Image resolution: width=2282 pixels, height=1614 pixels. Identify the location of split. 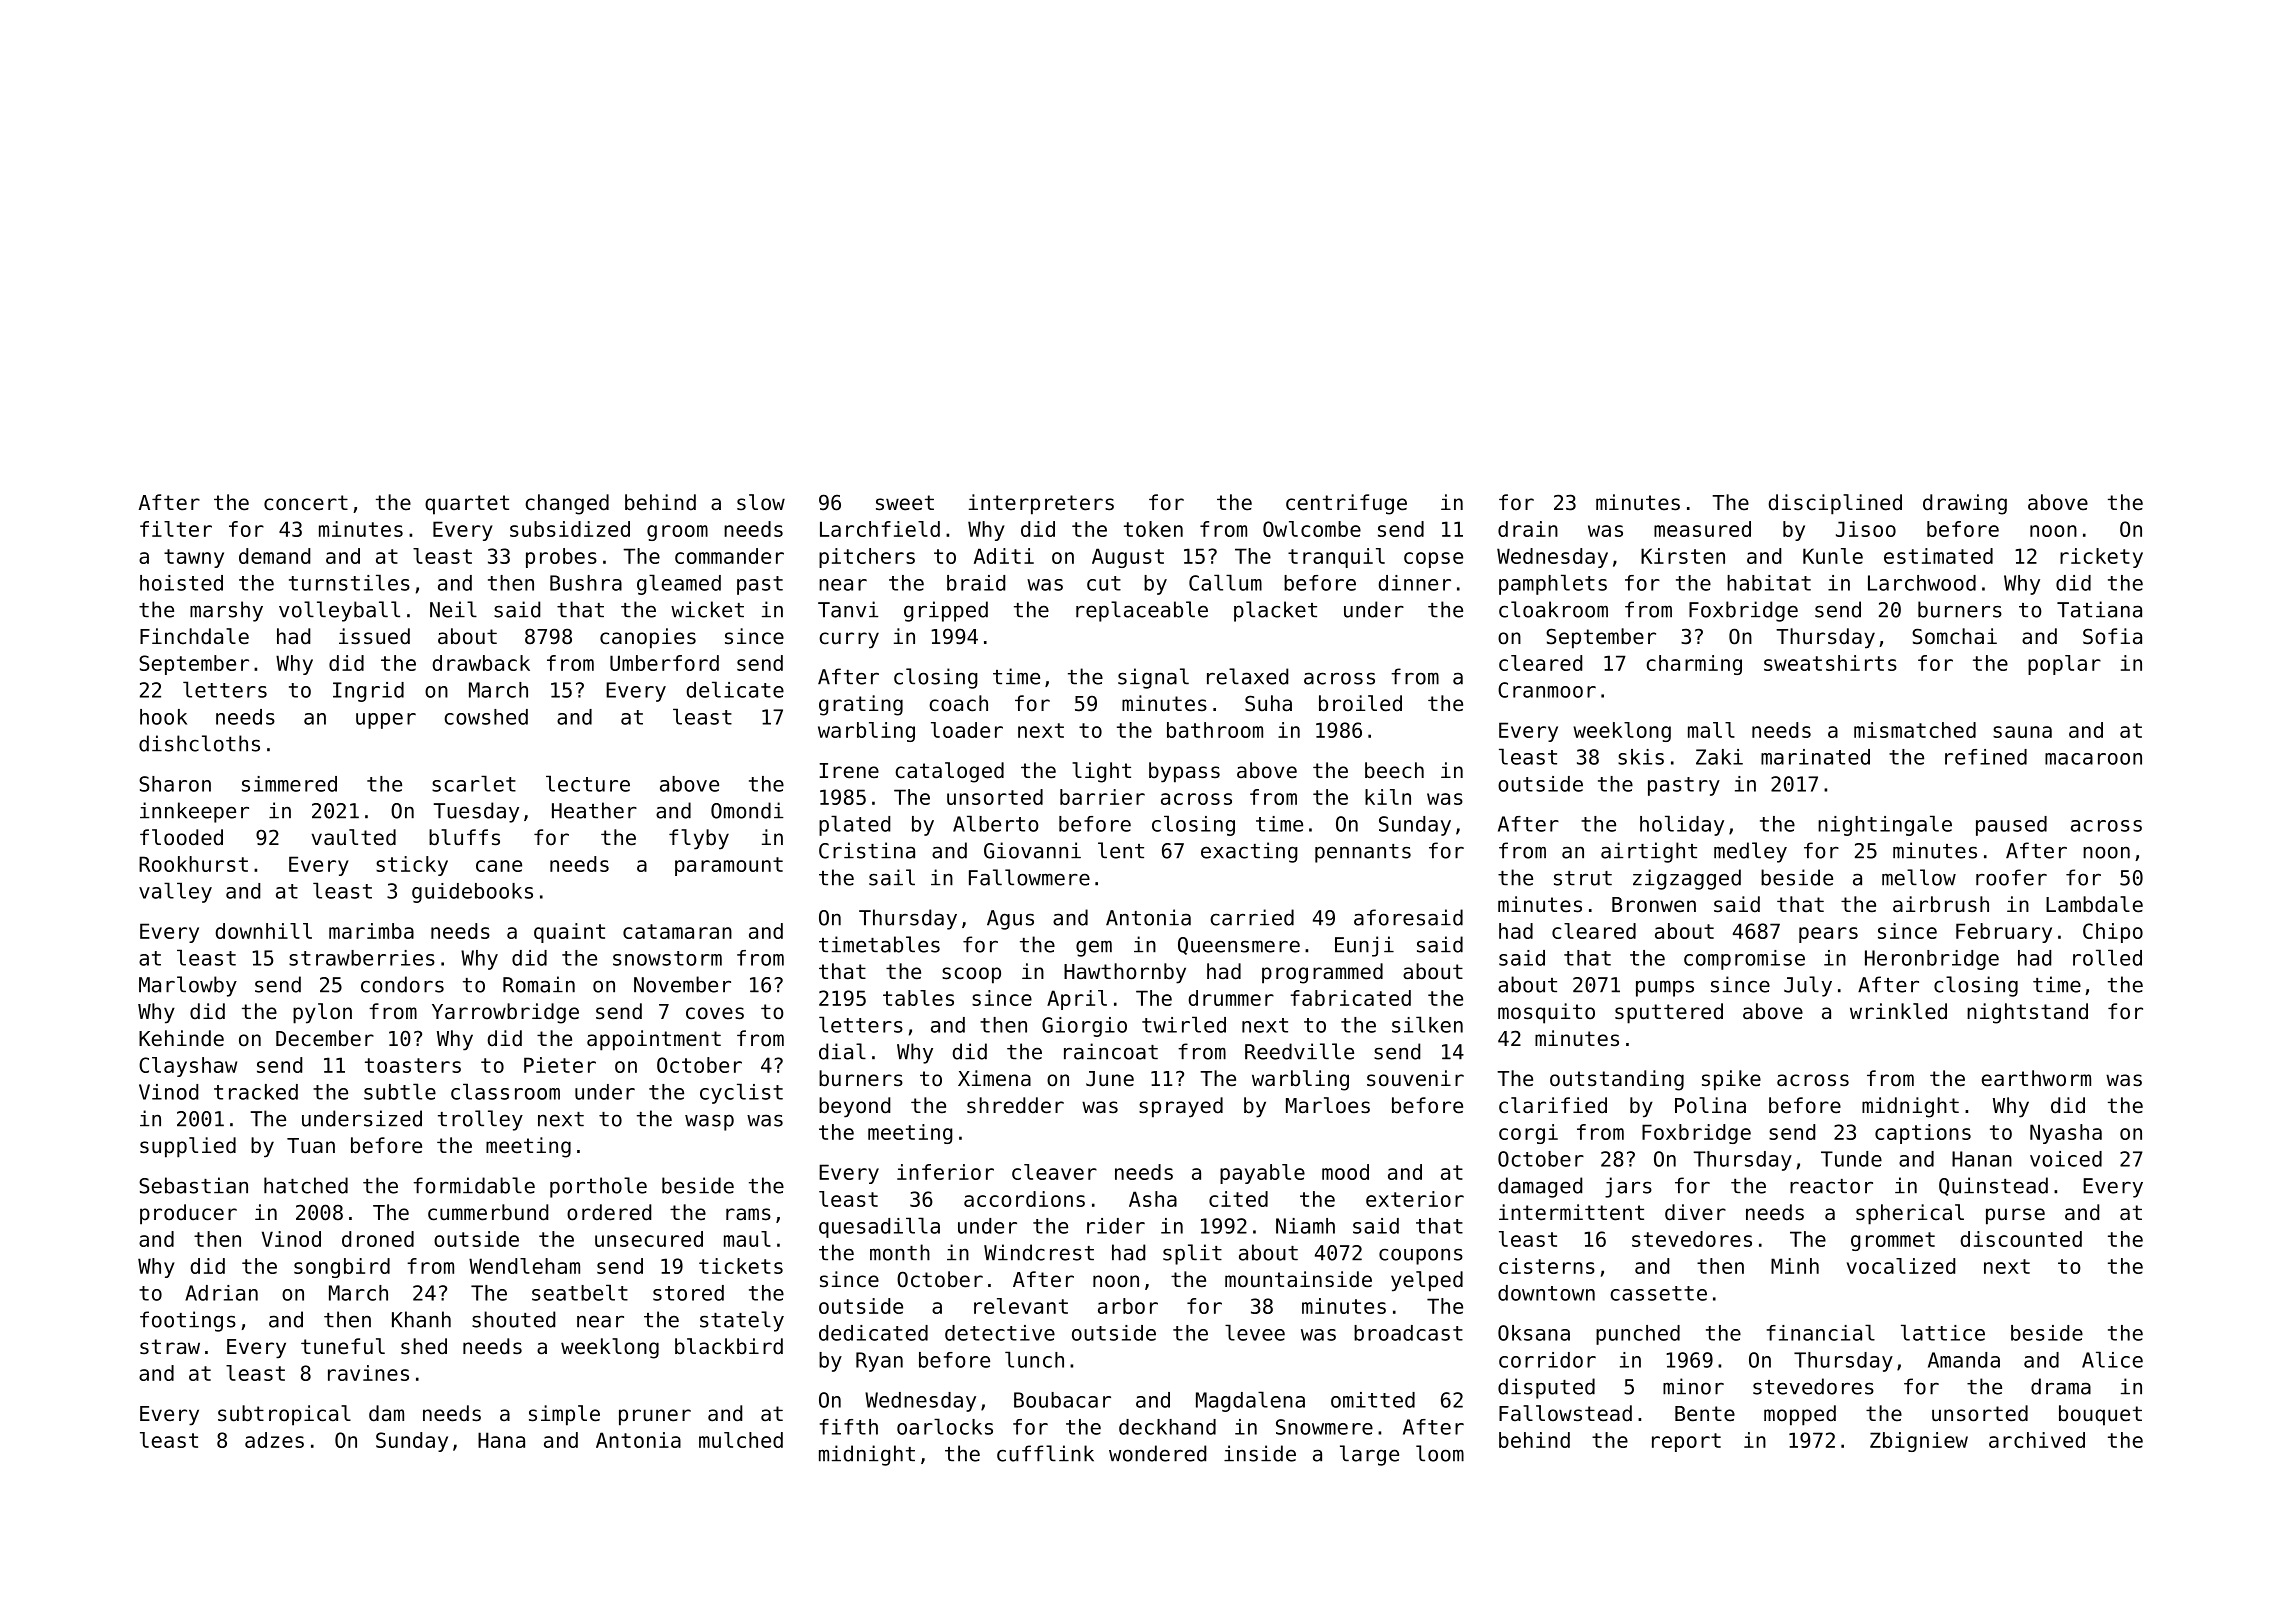
(1192, 1254).
